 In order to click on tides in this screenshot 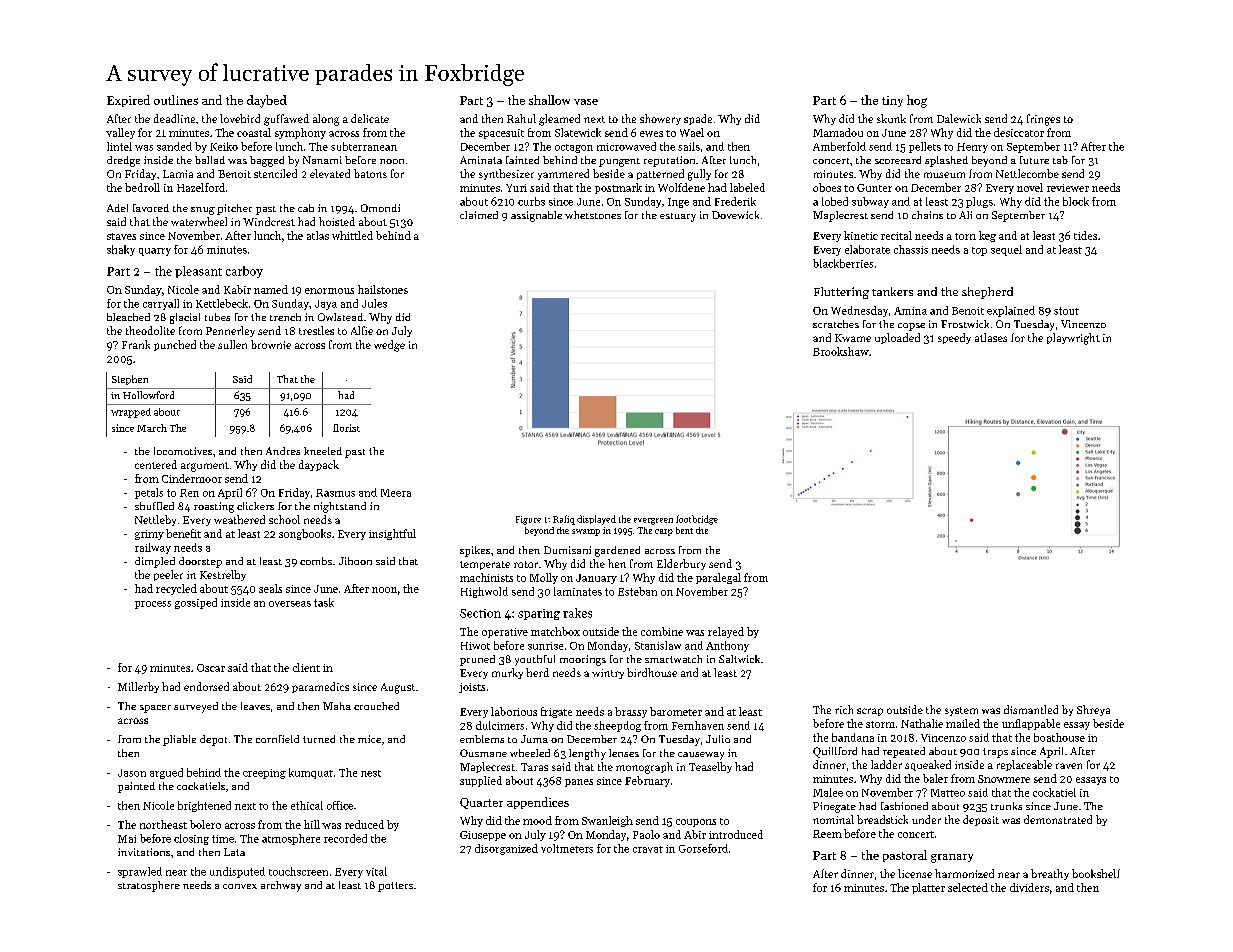, I will do `click(1085, 235)`.
